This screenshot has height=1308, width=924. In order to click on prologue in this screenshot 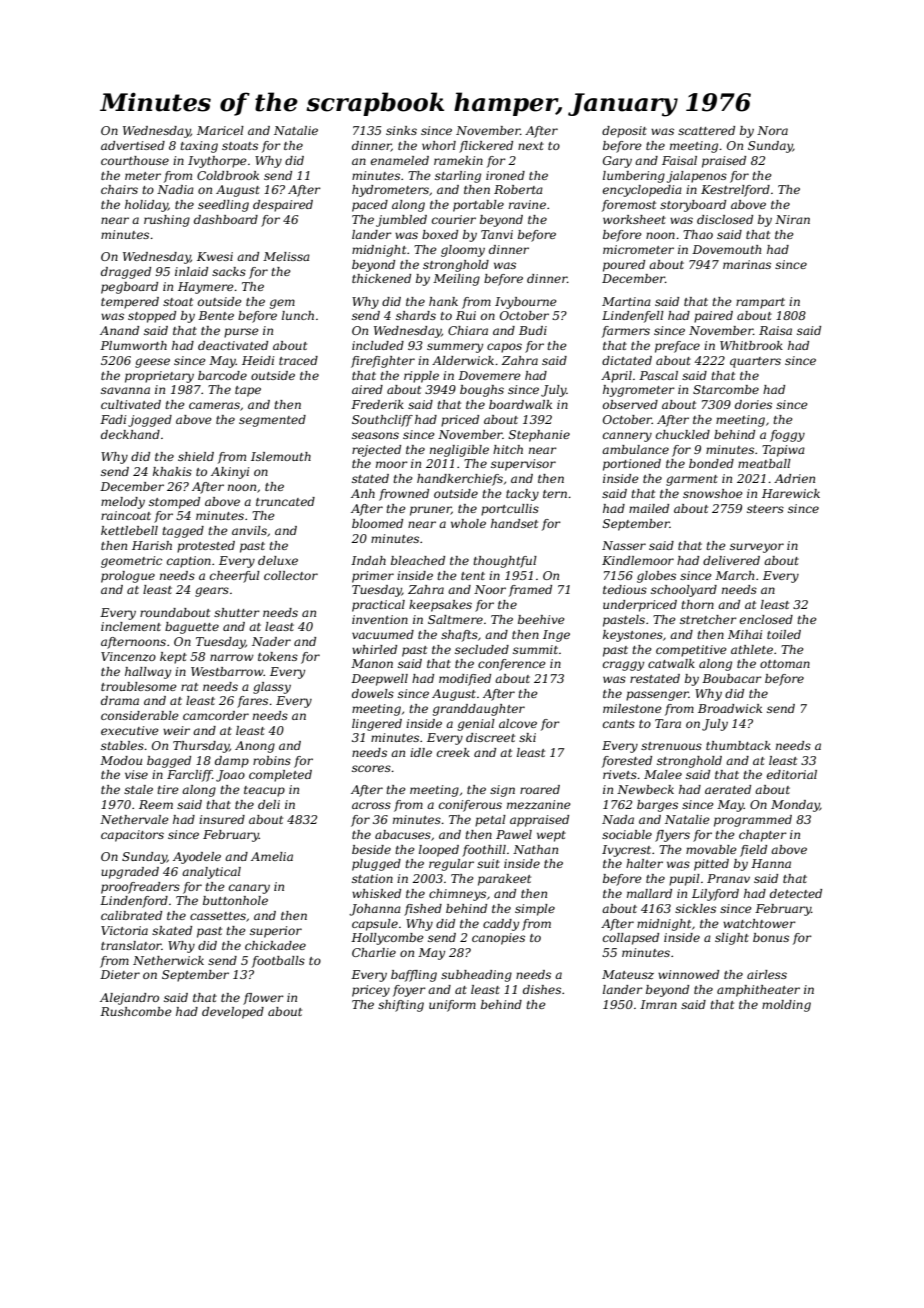, I will do `click(128, 577)`.
